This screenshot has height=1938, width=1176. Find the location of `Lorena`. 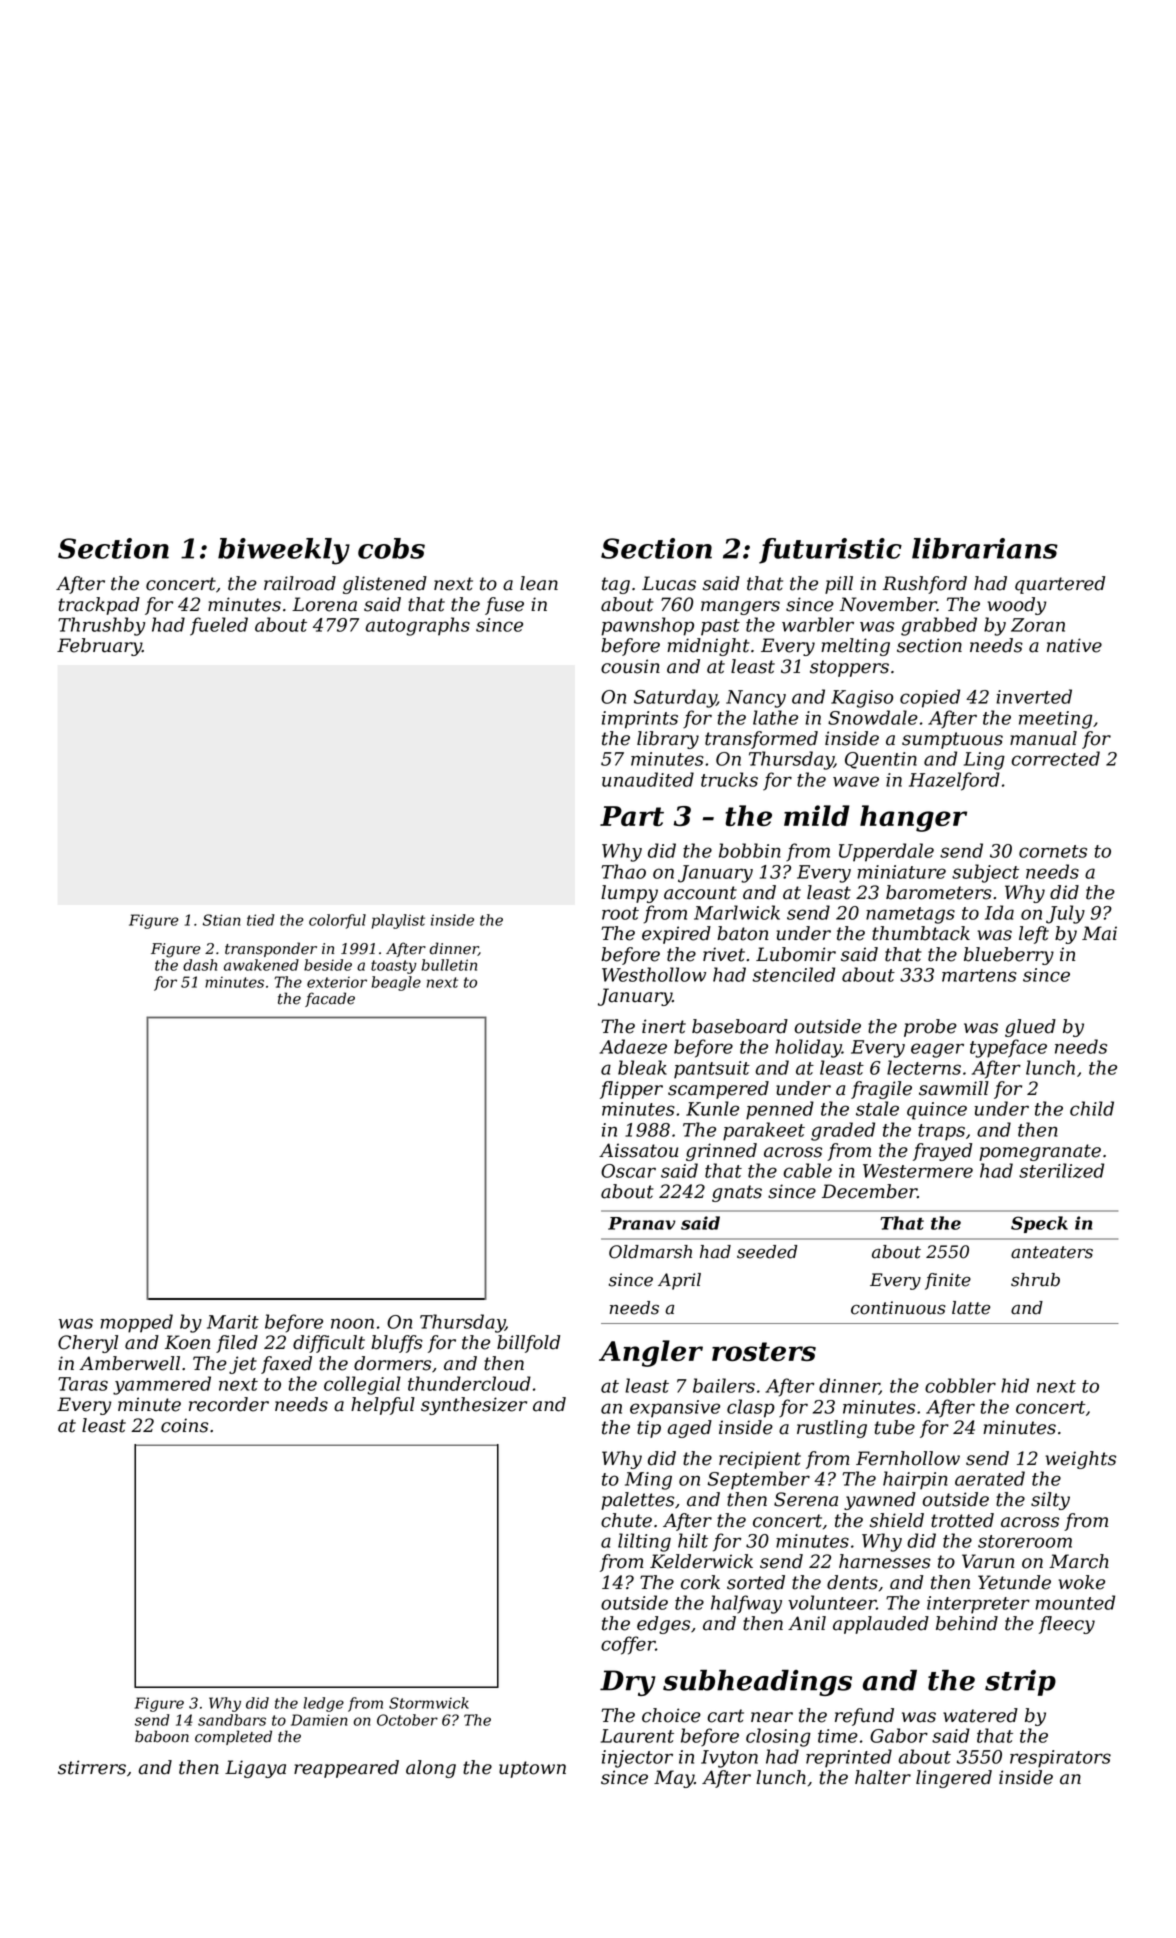

Lorena is located at coordinates (324, 604).
